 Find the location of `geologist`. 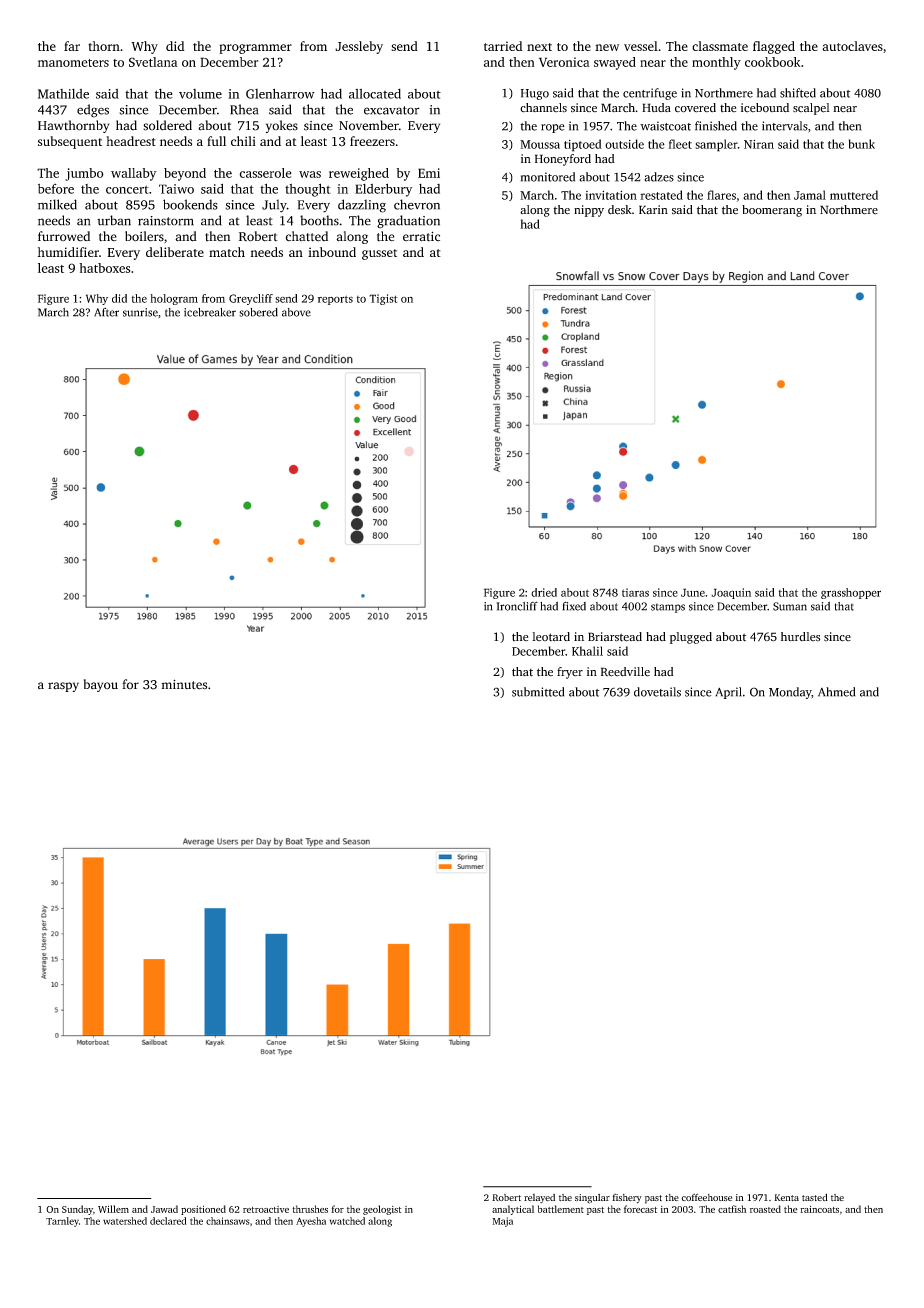

geologist is located at coordinates (382, 1210).
